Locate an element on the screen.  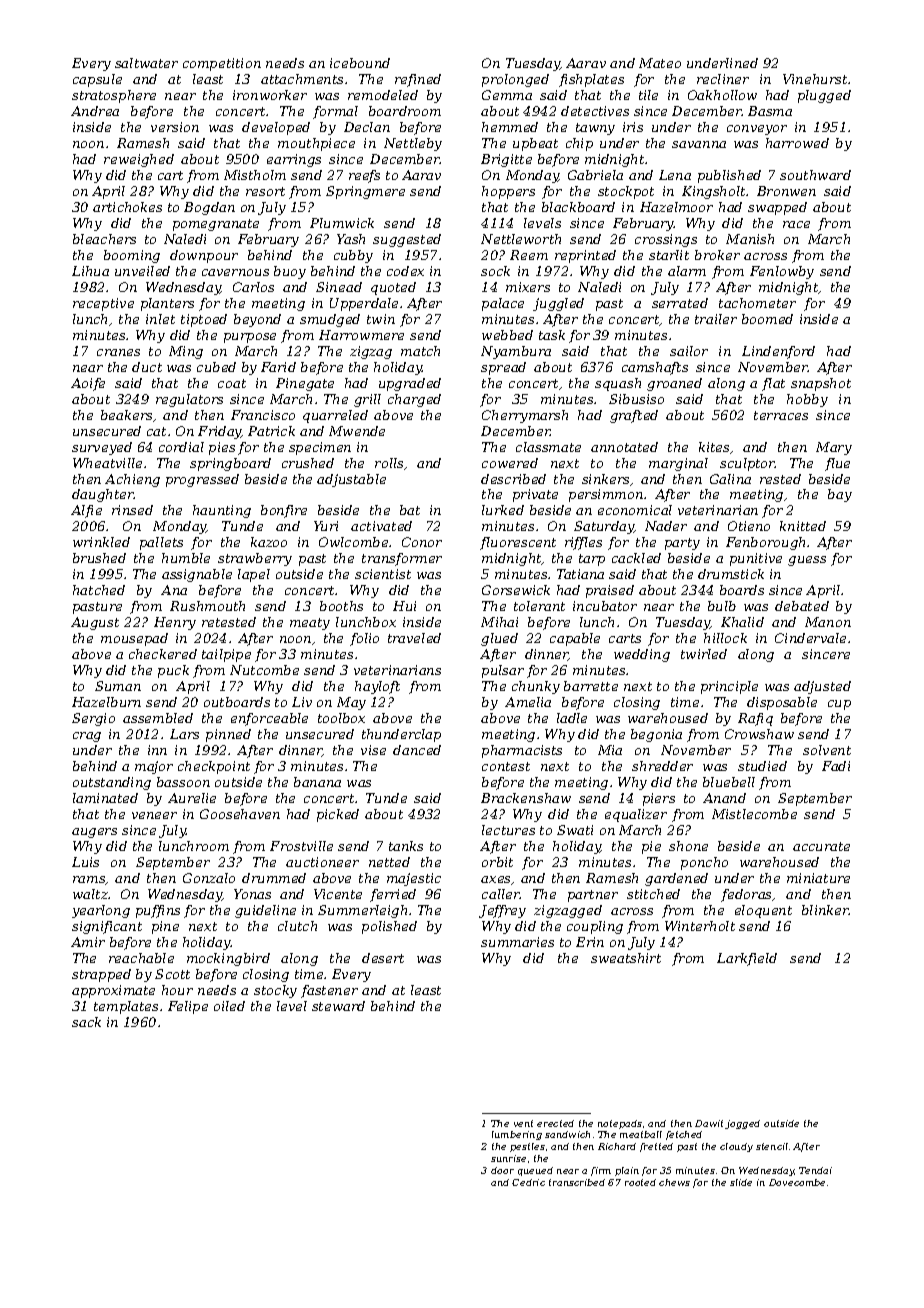
desert is located at coordinates (383, 958).
